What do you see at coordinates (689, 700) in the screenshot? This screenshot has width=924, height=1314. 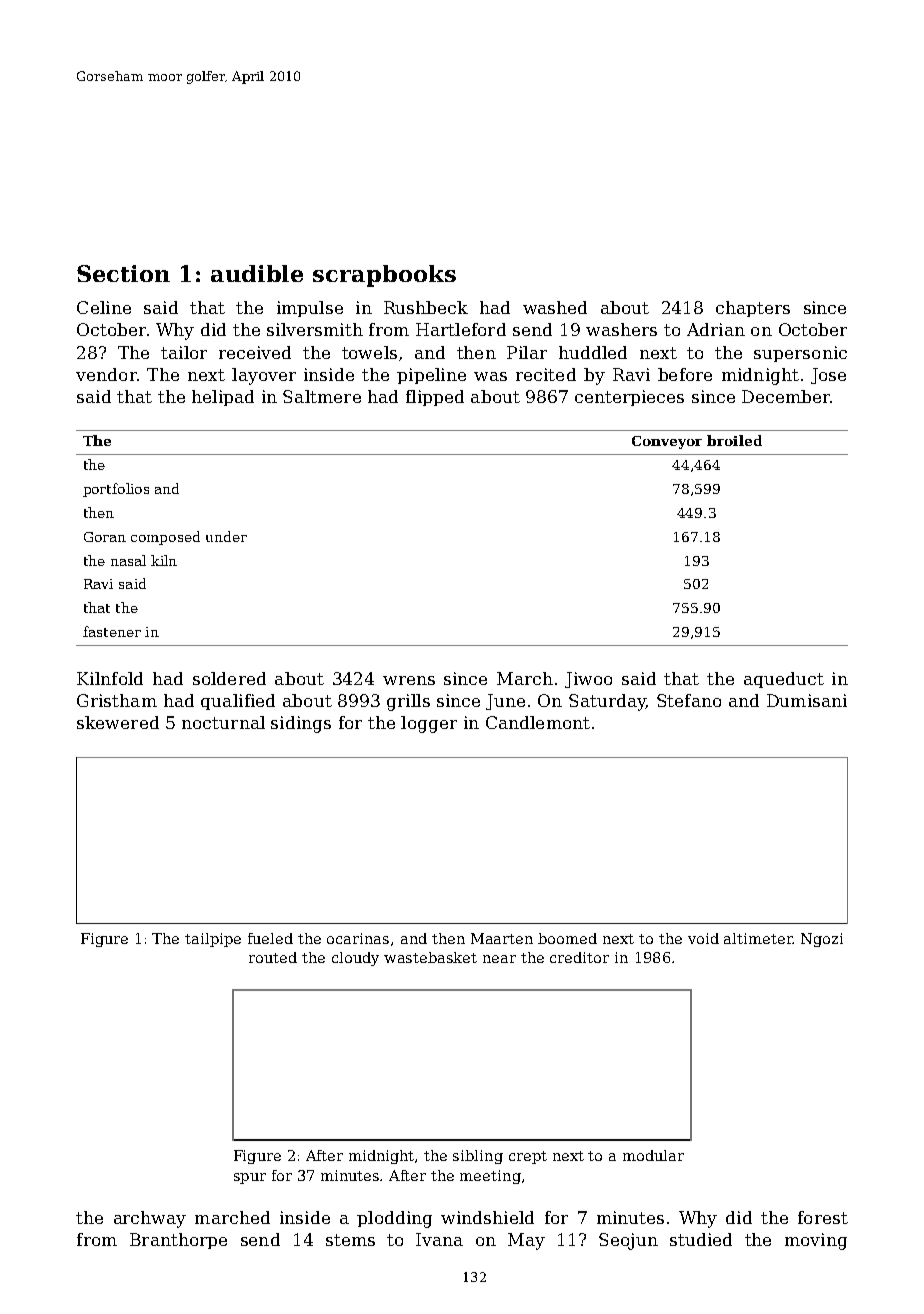 I see `Stefano` at bounding box center [689, 700].
